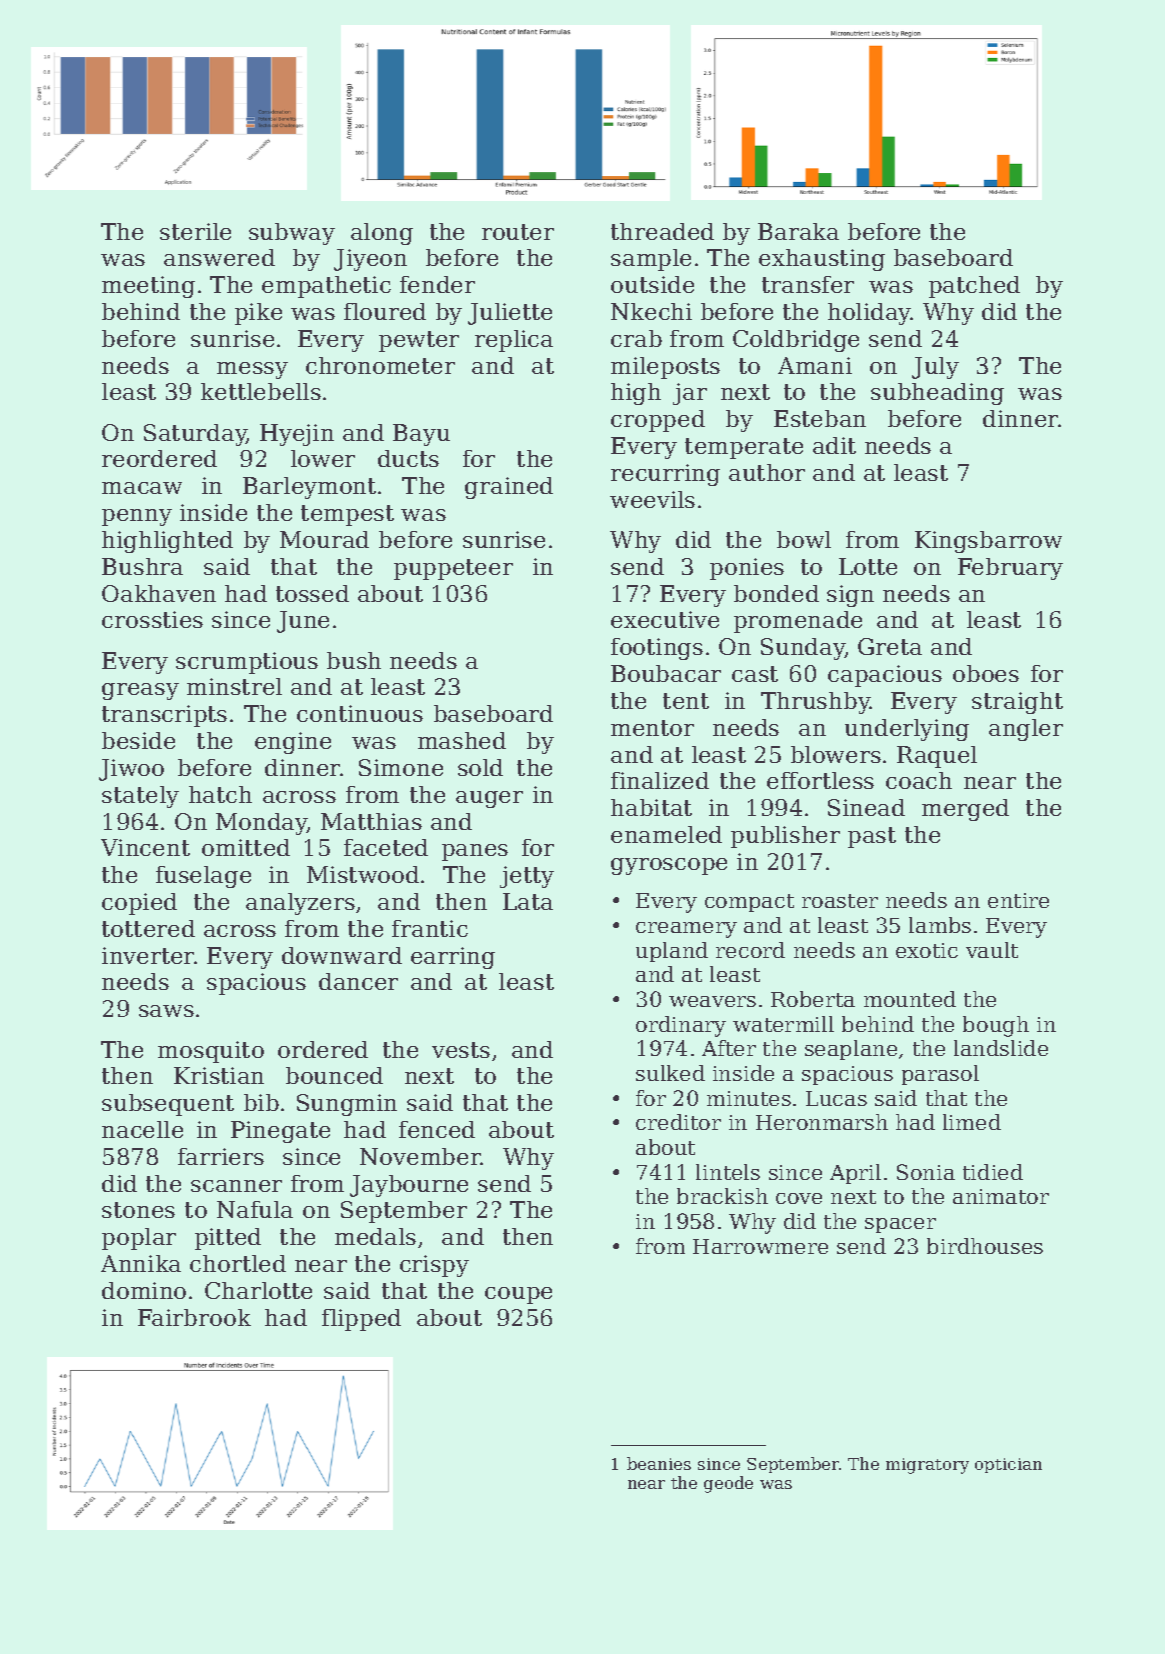 This screenshot has height=1654, width=1165. Describe the element at coordinates (453, 569) in the screenshot. I see `puppeteer` at that location.
